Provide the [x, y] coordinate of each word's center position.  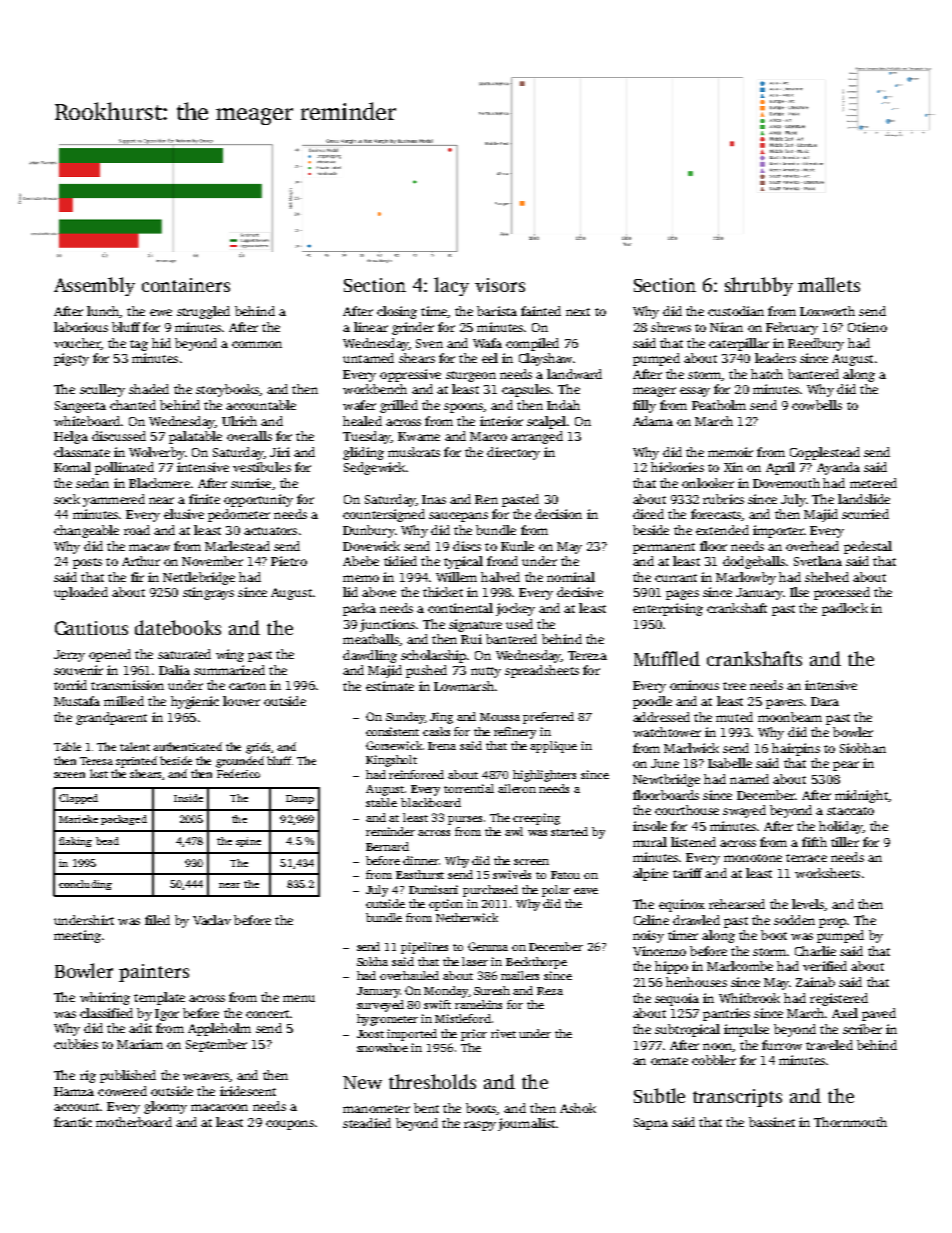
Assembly [94, 286]
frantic [73, 1122]
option [446, 905]
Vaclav [212, 920]
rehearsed [737, 904]
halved [500, 577]
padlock [845, 609]
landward [574, 374]
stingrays [208, 593]
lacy [451, 286]
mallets [829, 284]
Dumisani [433, 889]
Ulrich [239, 421]
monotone [753, 858]
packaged [124, 820]
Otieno [867, 327]
